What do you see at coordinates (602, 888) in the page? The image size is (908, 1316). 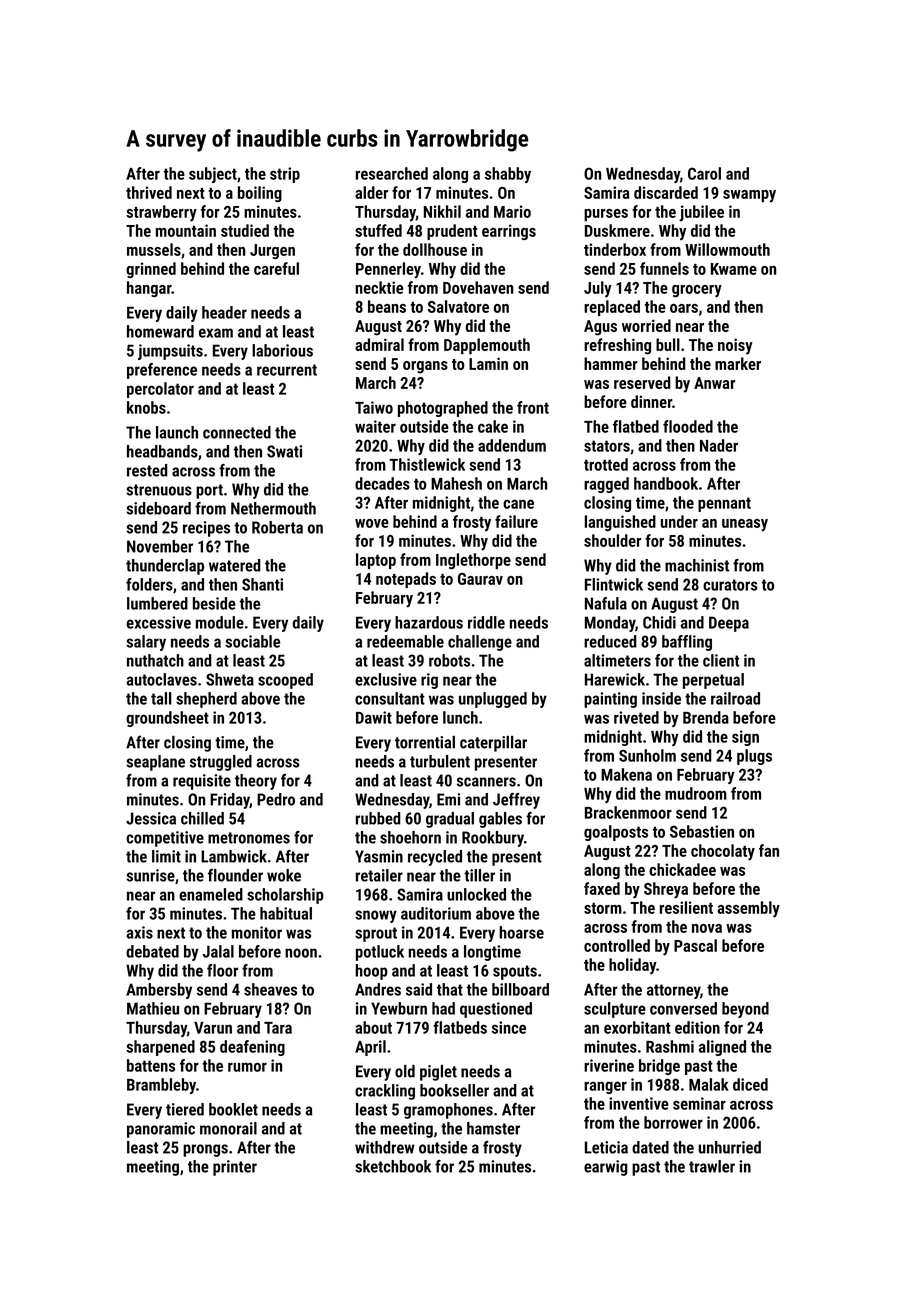 I see `faxed` at bounding box center [602, 888].
